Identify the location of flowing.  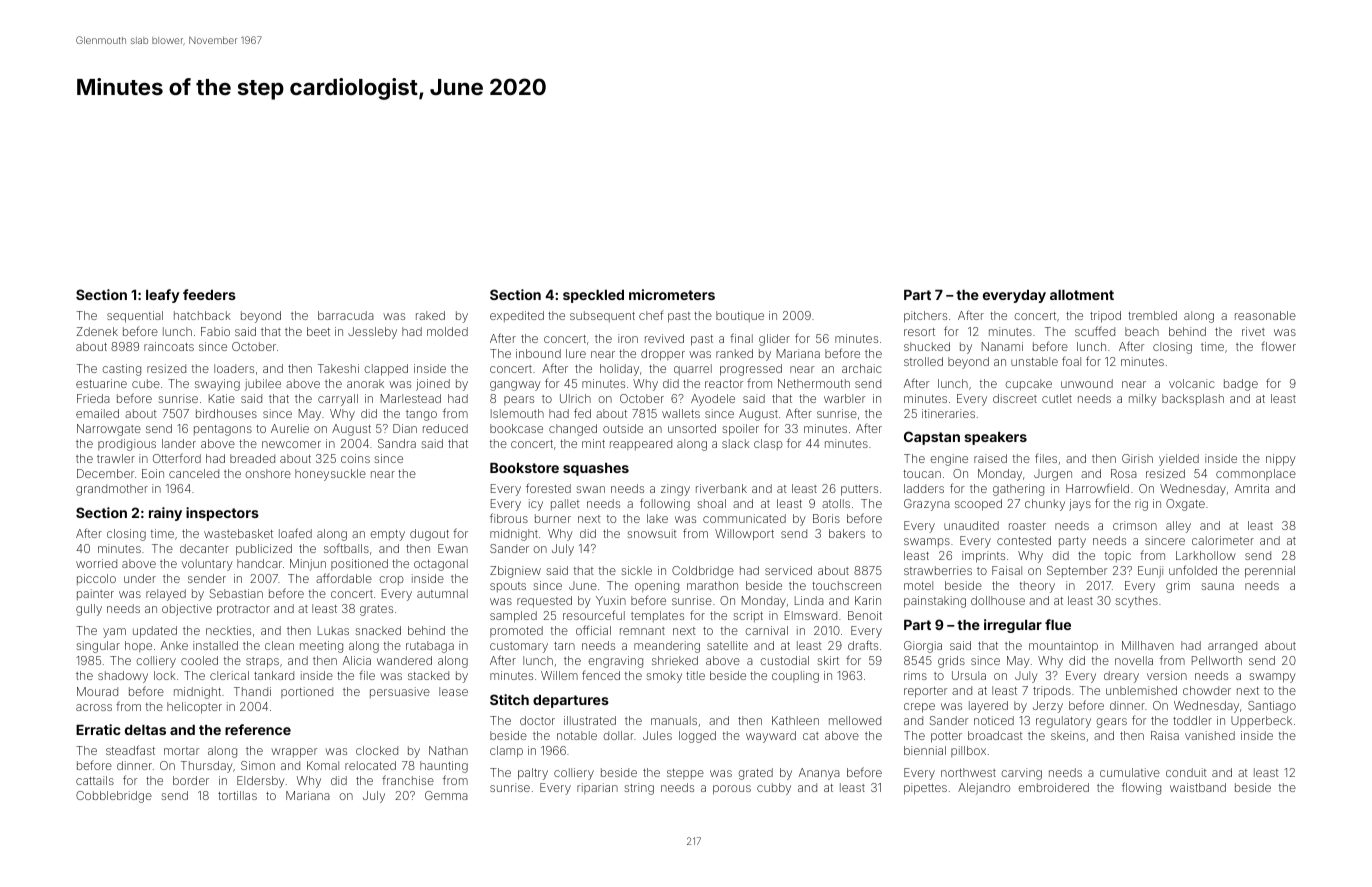
(1141, 788).
